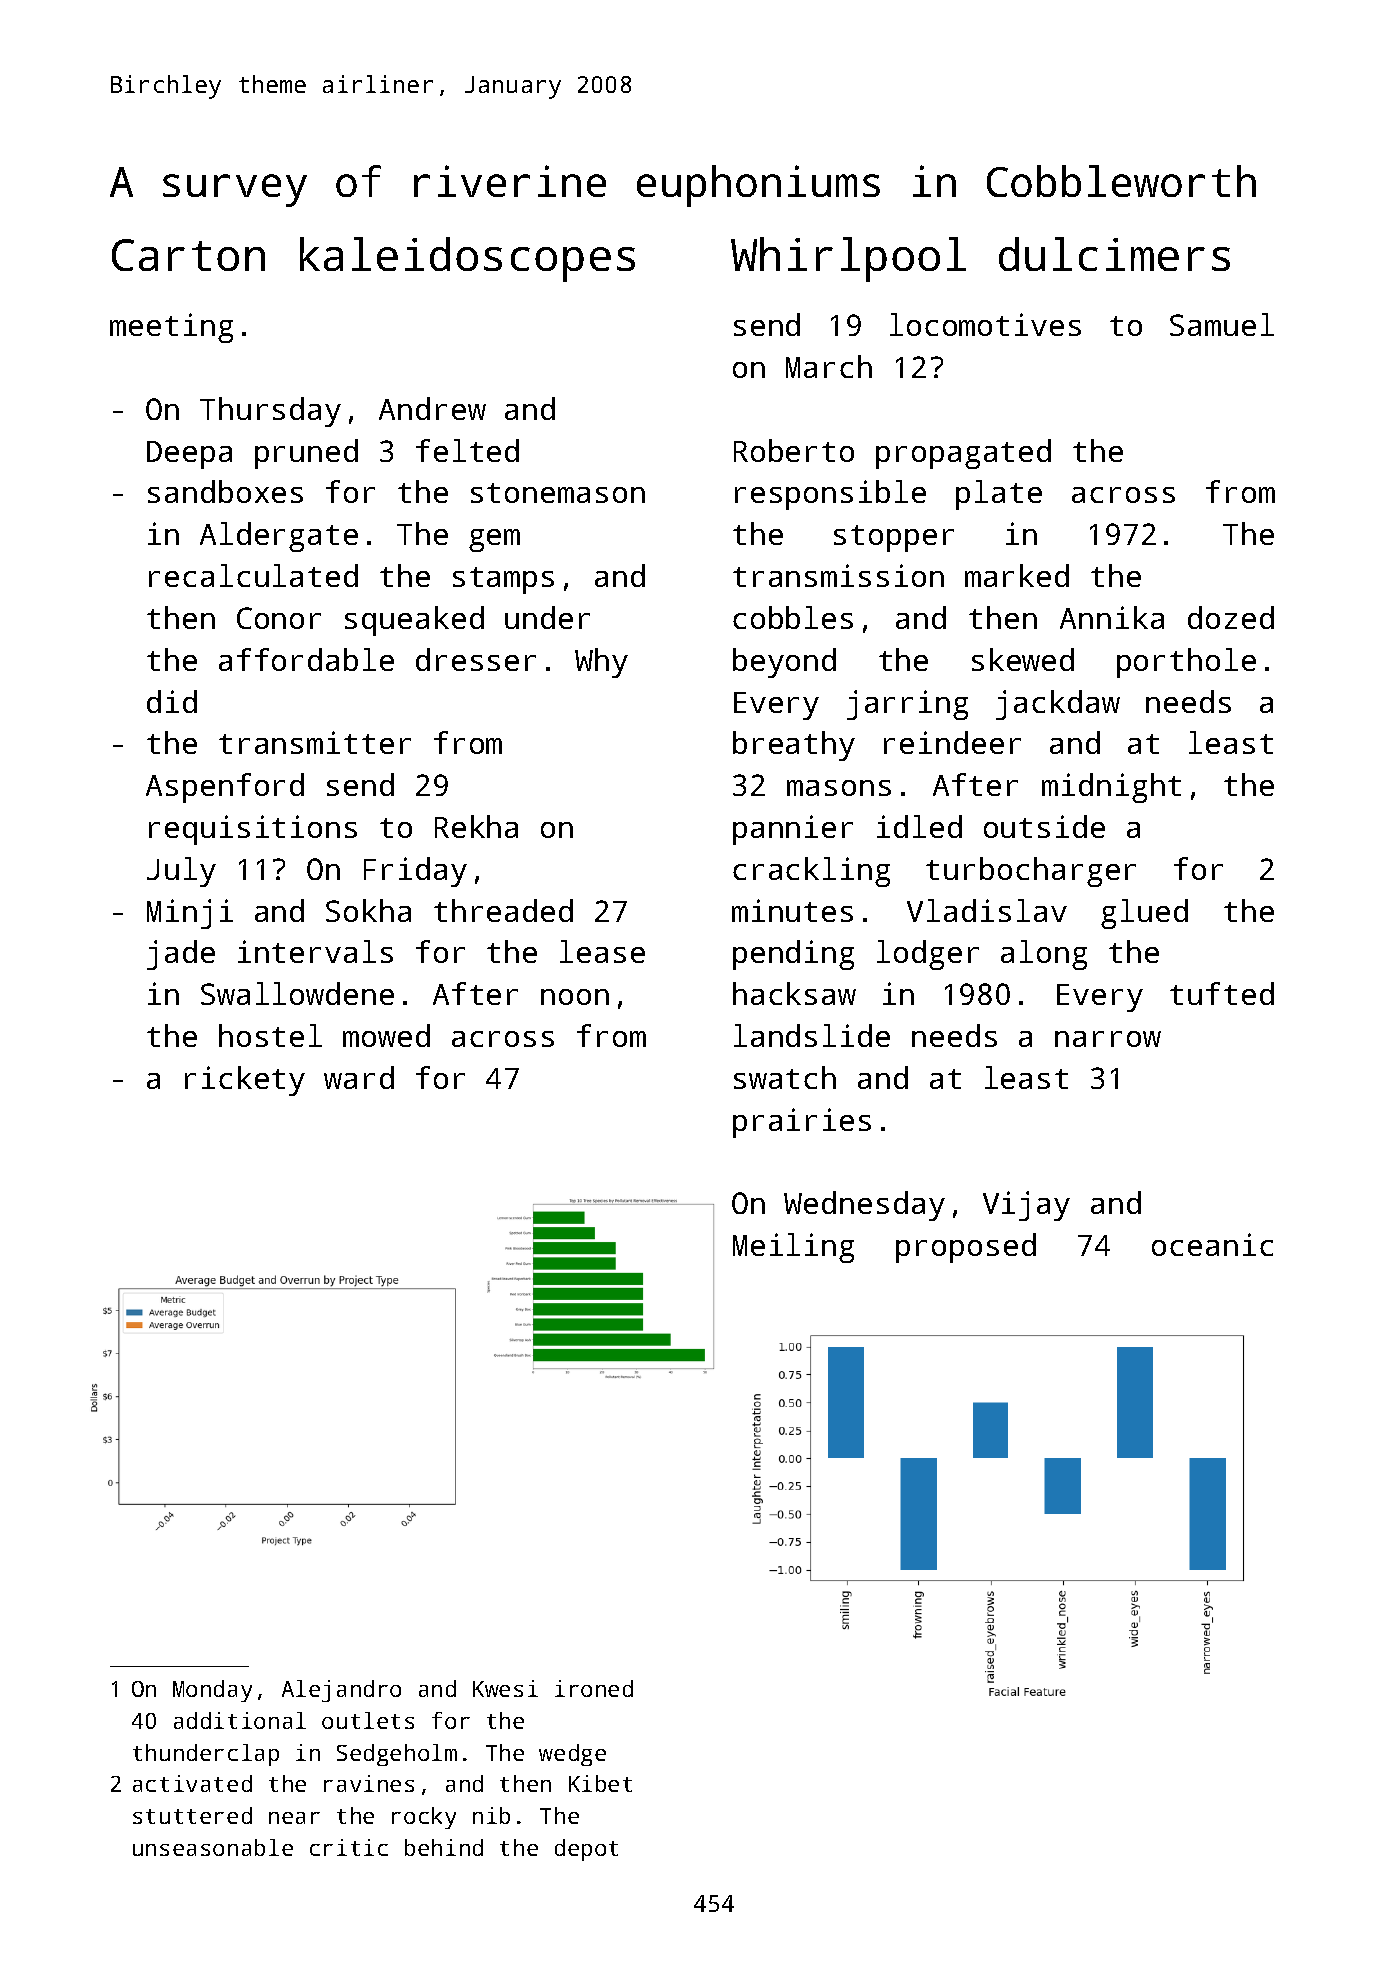 Image resolution: width=1386 pixels, height=1969 pixels. I want to click on rickety, so click(245, 1081).
